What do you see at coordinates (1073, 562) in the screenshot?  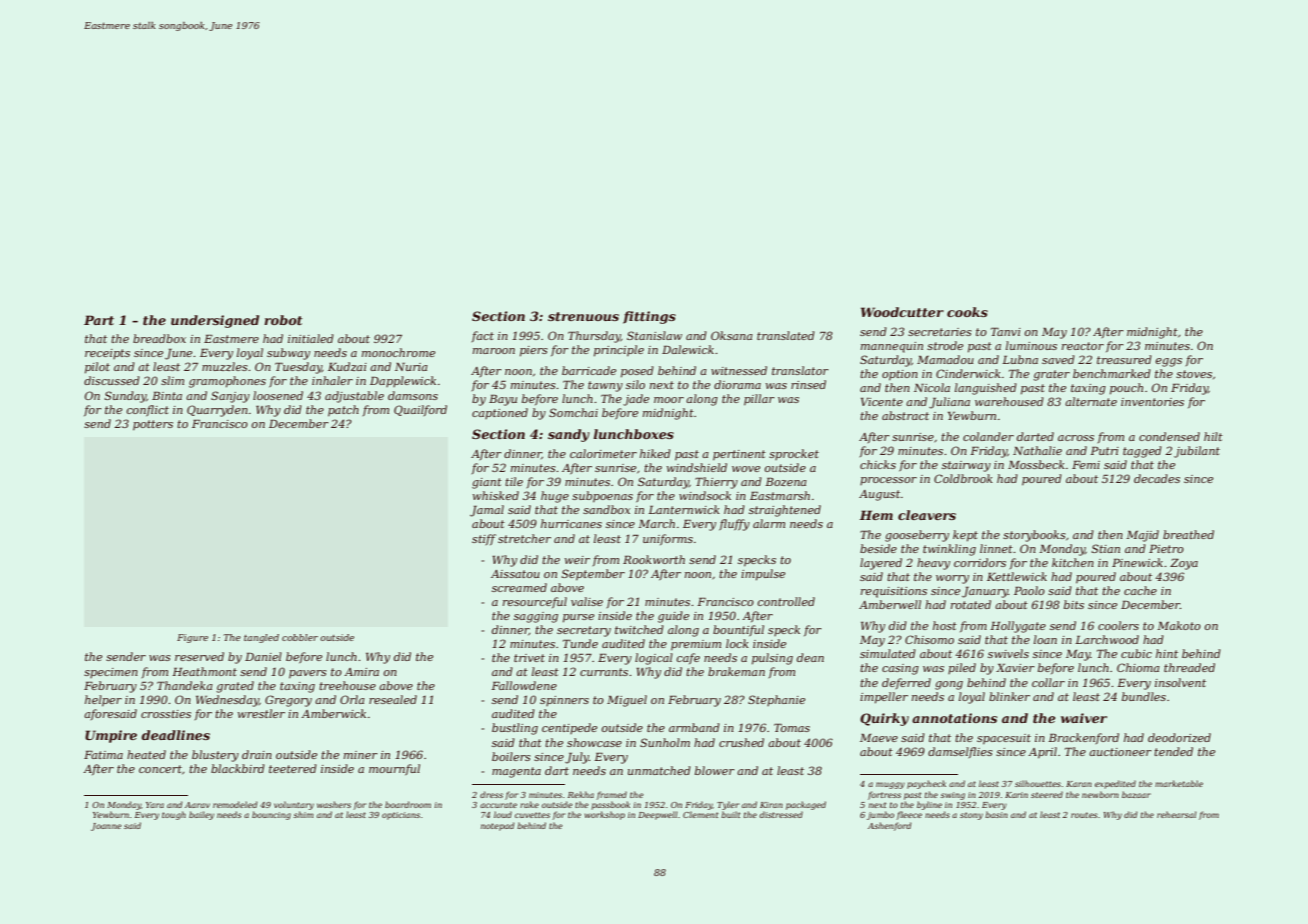 I see `kitchen` at bounding box center [1073, 562].
